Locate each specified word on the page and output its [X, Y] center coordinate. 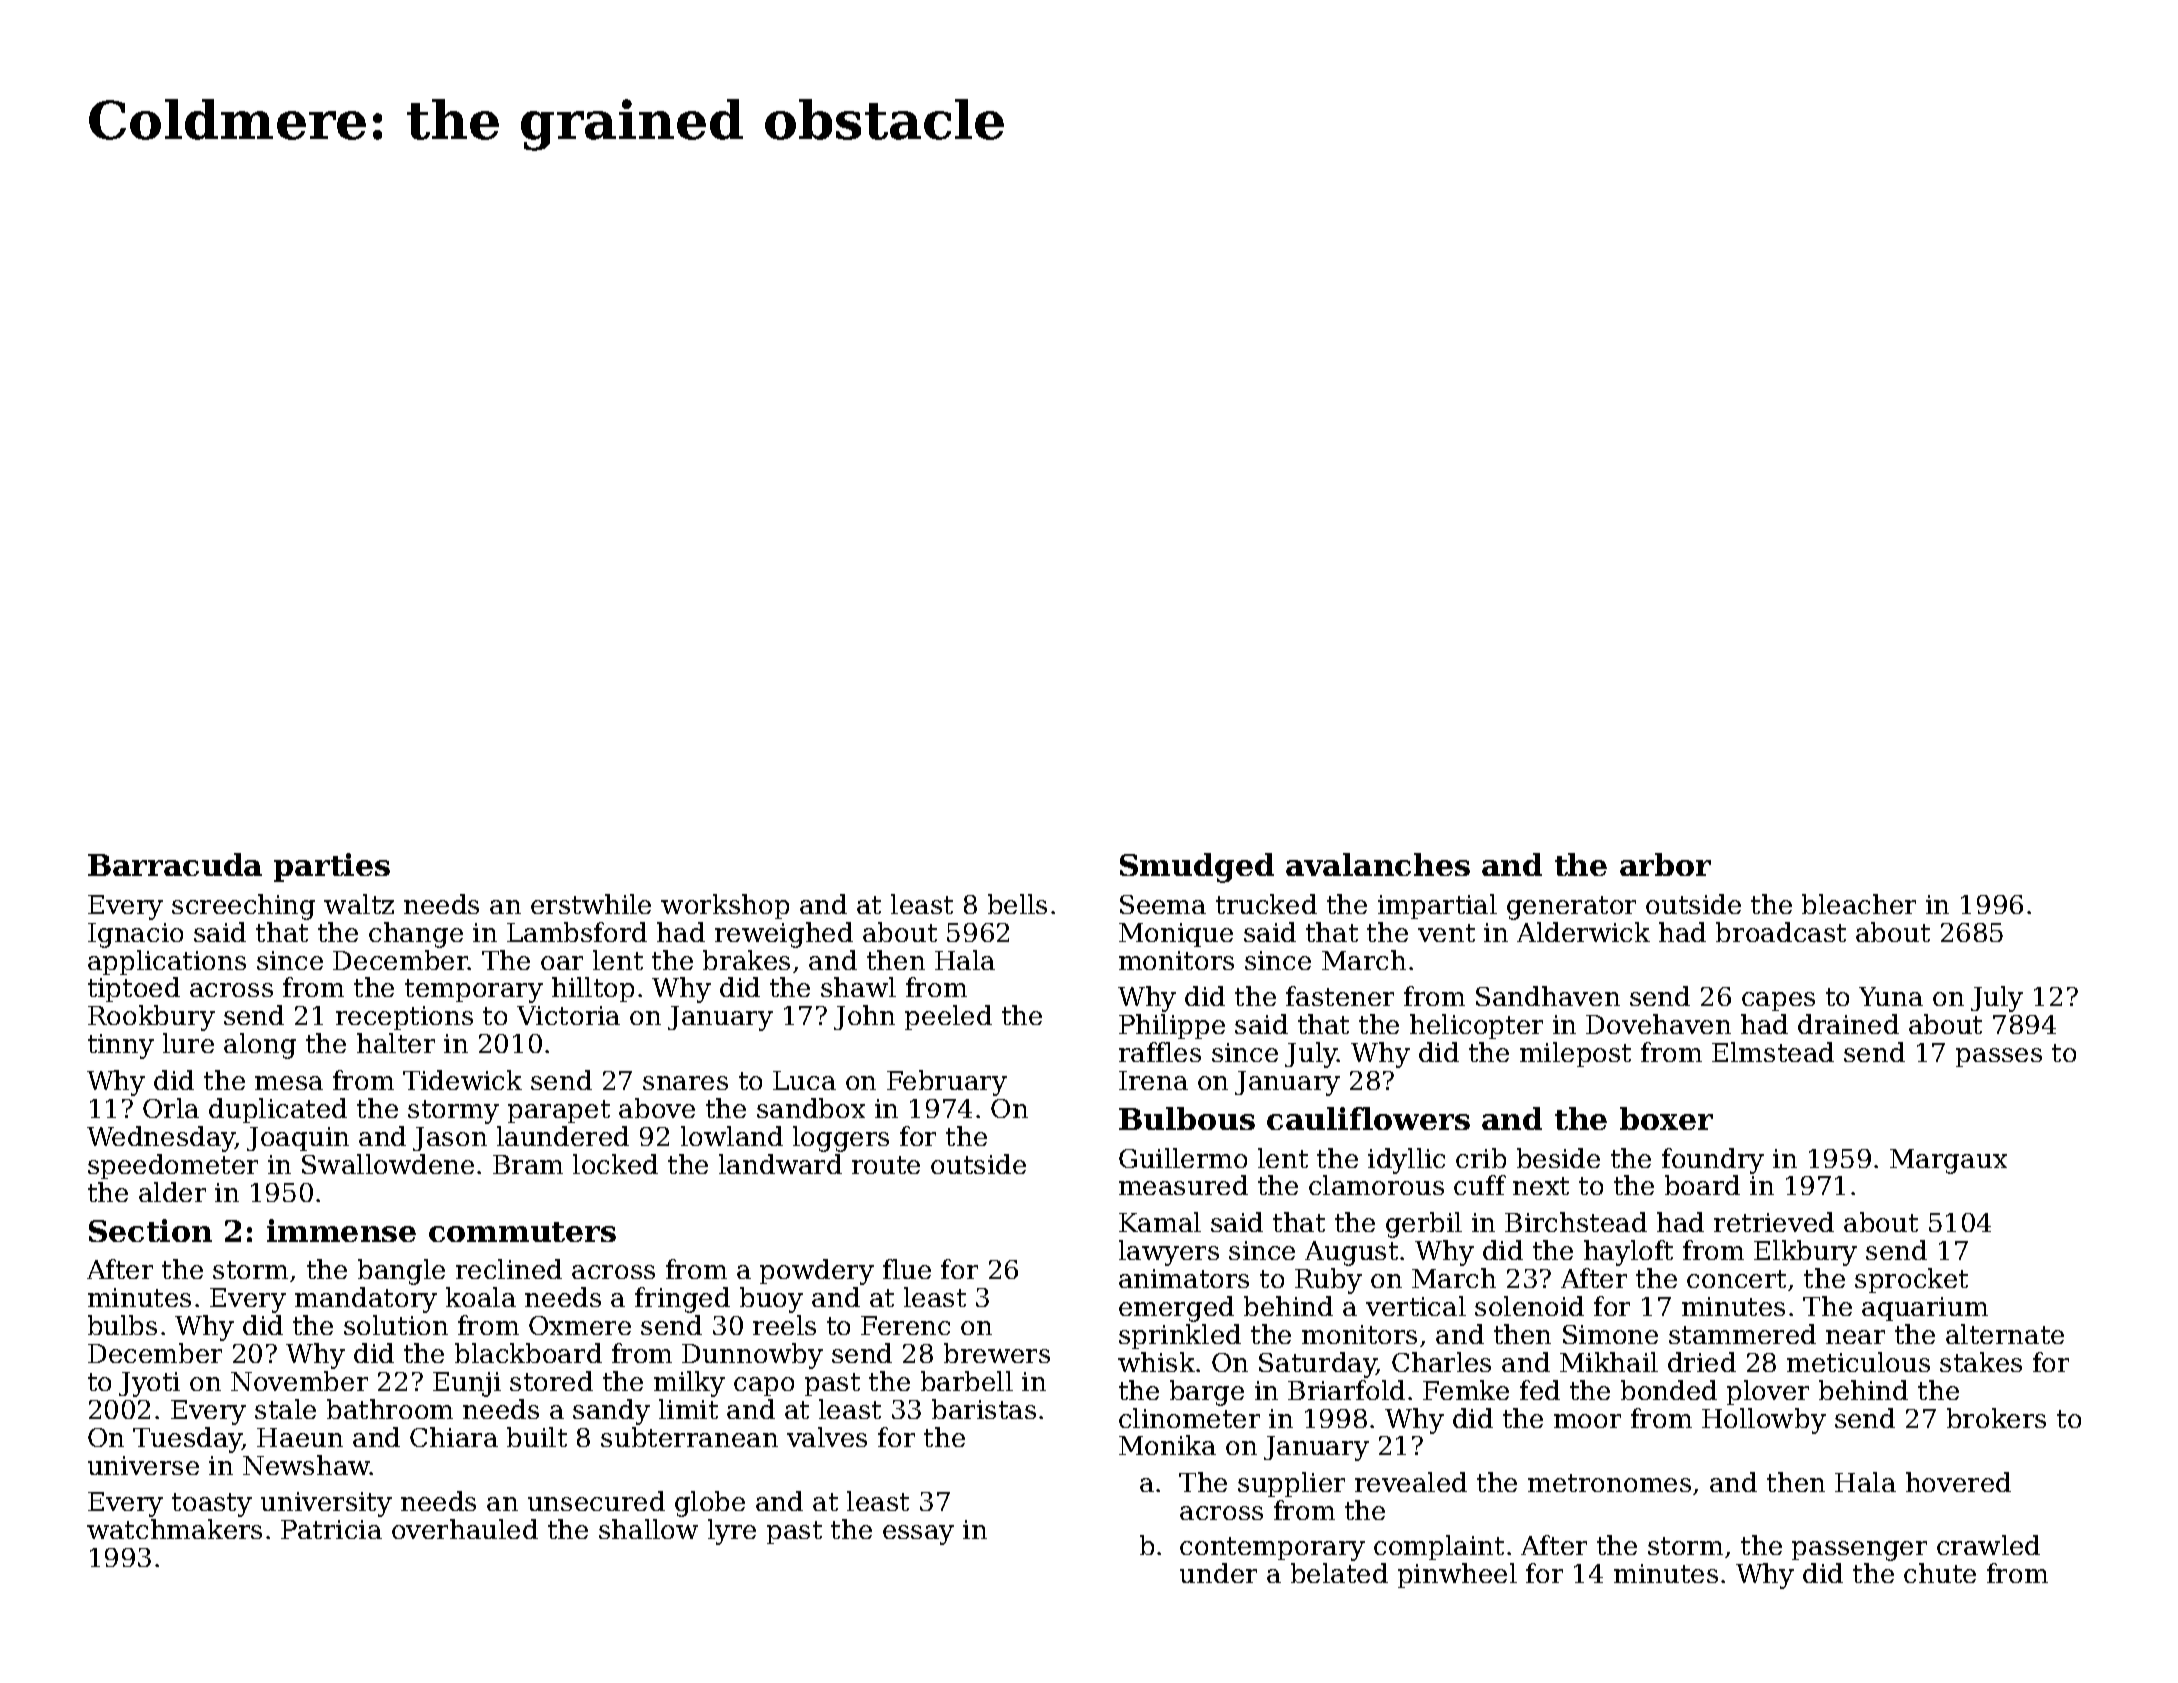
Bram [528, 1164]
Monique [1176, 935]
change [416, 935]
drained [1848, 1024]
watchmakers [174, 1529]
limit [688, 1409]
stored [551, 1381]
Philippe [1172, 1026]
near [1855, 1337]
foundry [1713, 1161]
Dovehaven [1658, 1024]
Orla [171, 1108]
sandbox [811, 1108]
